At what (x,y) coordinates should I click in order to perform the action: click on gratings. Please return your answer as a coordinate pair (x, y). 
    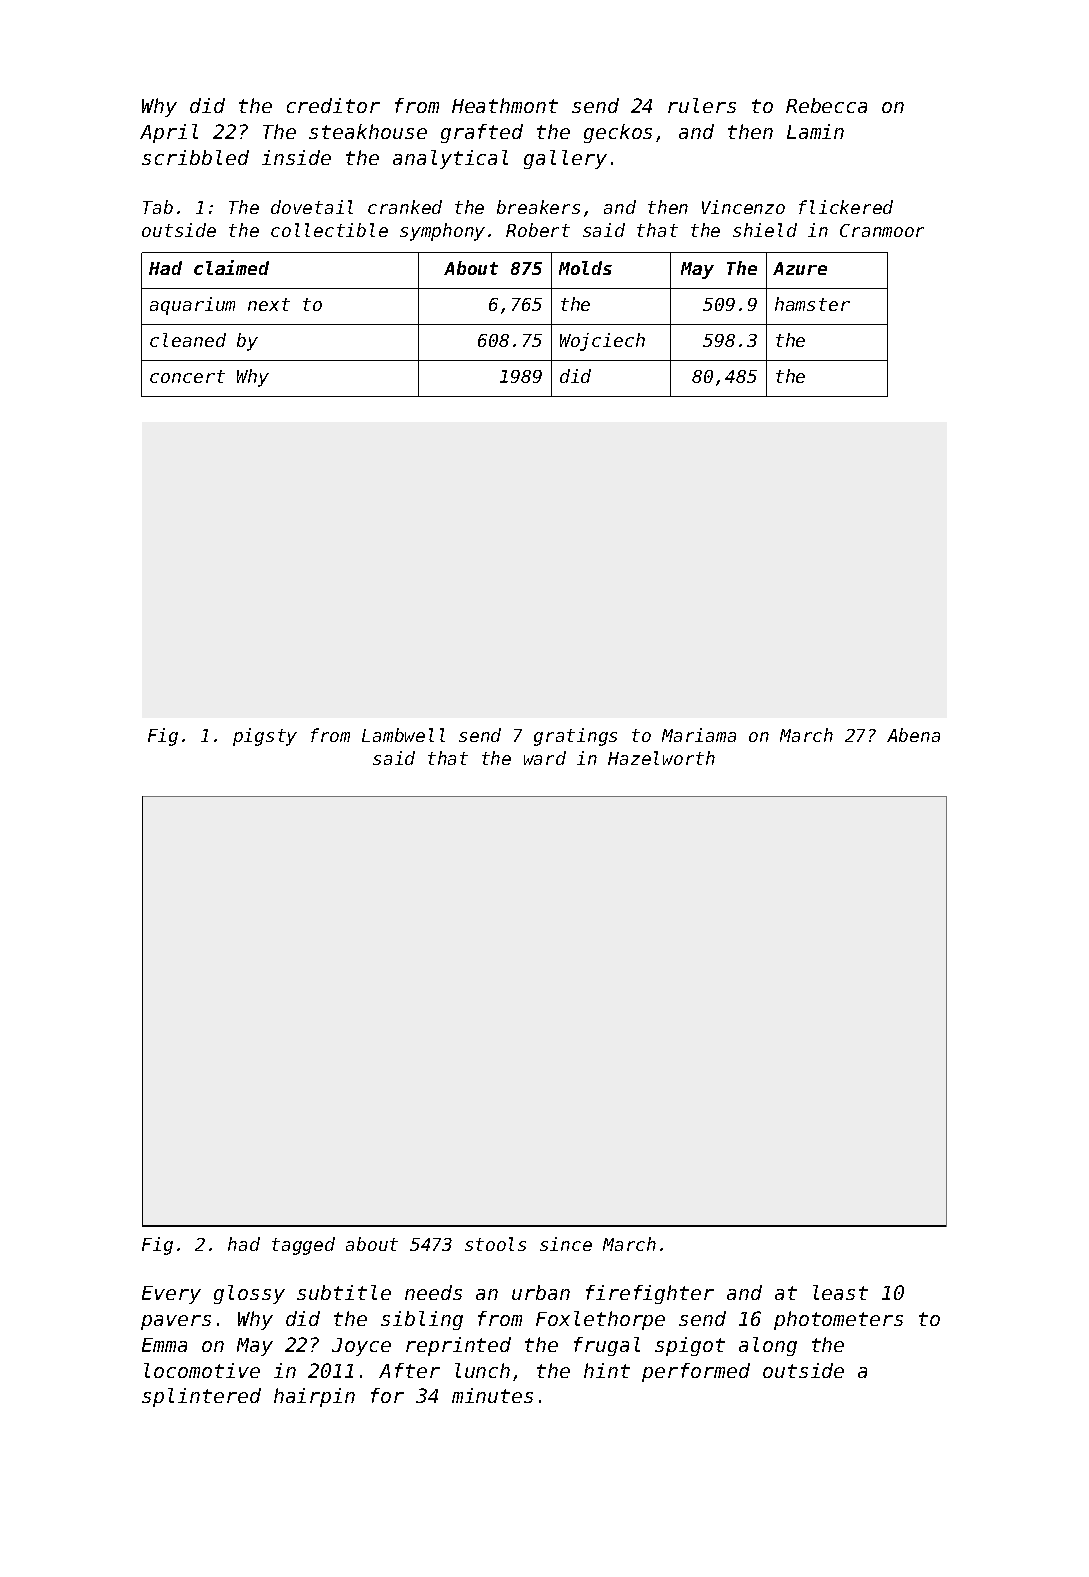
    Looking at the image, I should click on (575, 737).
